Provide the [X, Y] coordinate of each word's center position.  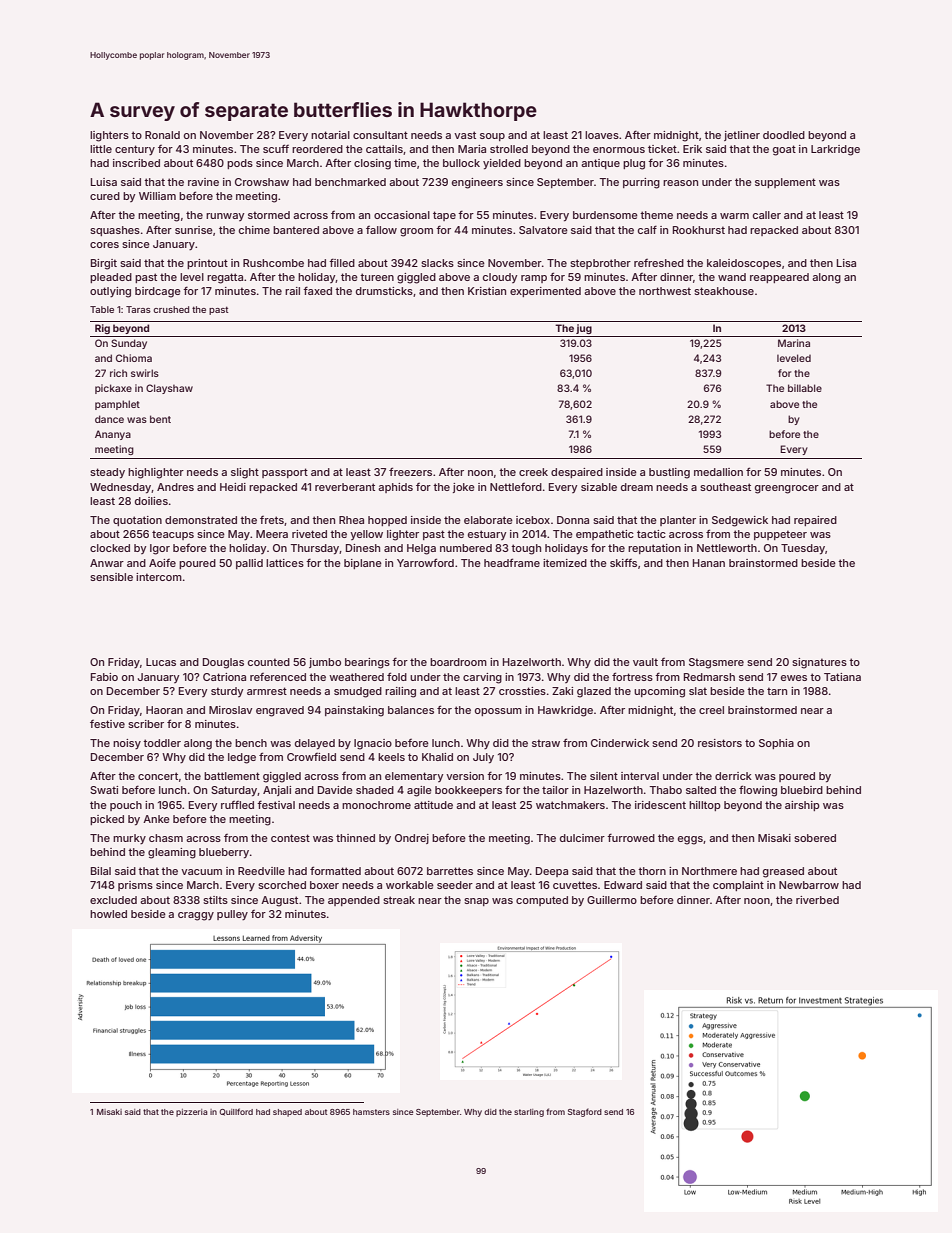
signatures [819, 663]
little [101, 149]
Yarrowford [425, 562]
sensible [111, 577]
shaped [287, 1113]
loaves [602, 135]
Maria [472, 149]
